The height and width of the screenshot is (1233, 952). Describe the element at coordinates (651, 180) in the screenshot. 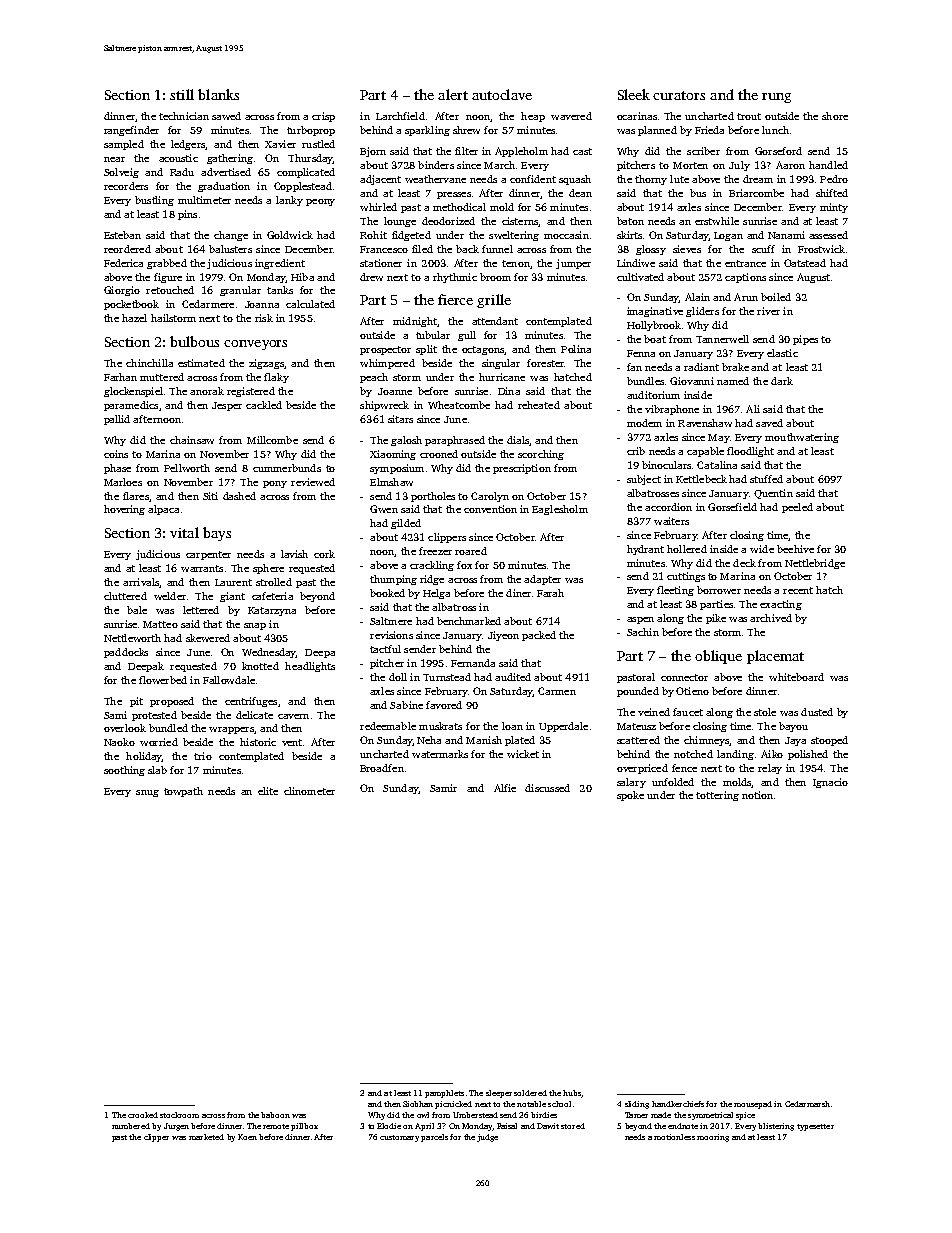

I see `thorny` at that location.
